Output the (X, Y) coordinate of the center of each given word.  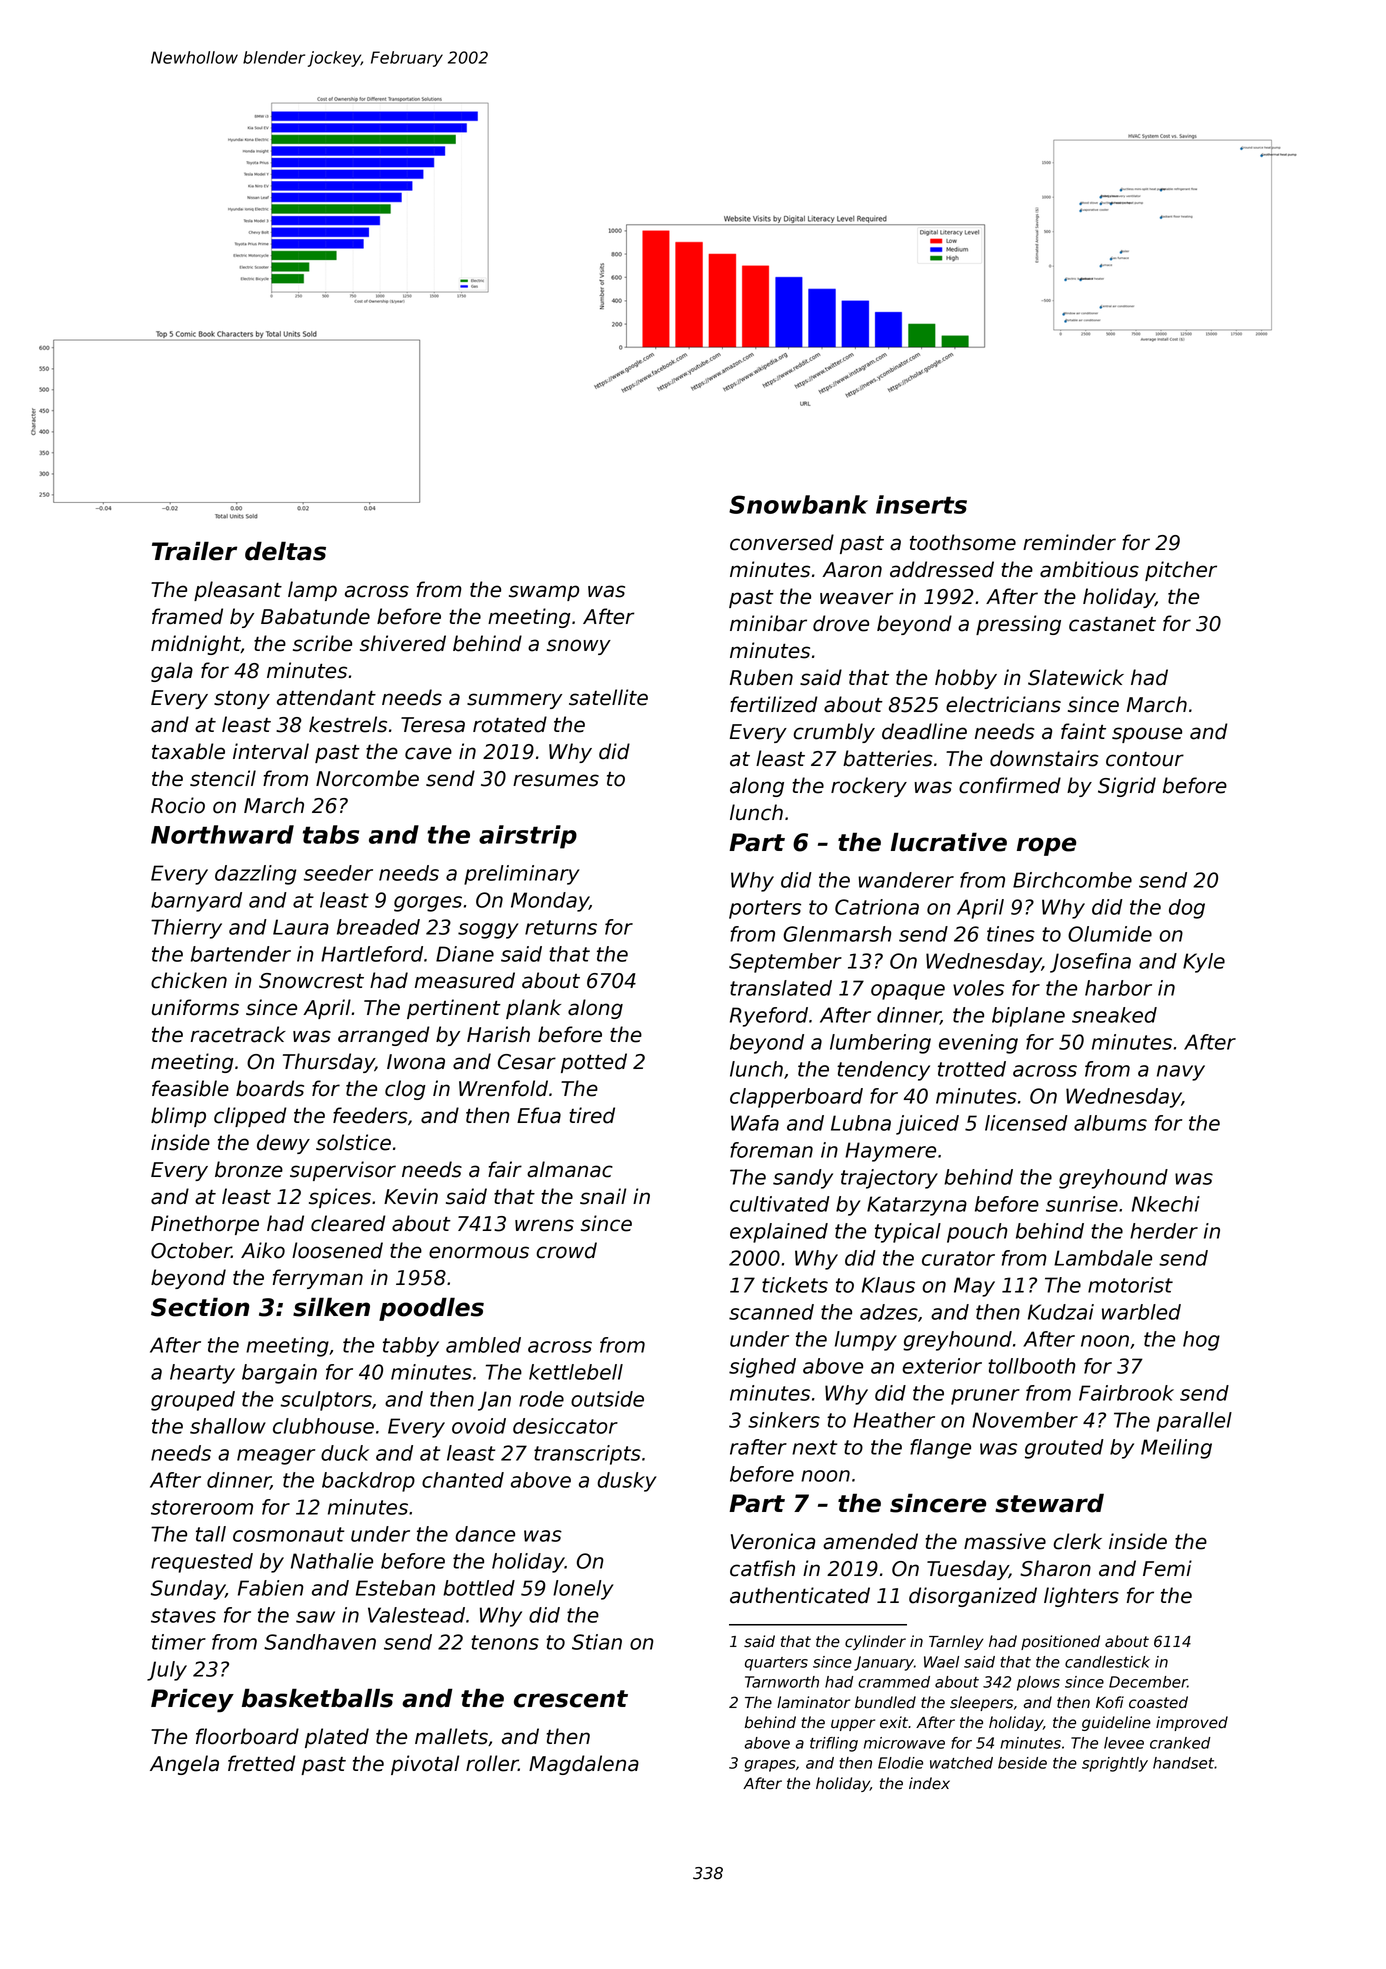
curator (958, 1258)
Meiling (1176, 1449)
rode (541, 1399)
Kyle (1204, 963)
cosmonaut (289, 1534)
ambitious (1089, 569)
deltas (285, 551)
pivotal (425, 1765)
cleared (348, 1223)
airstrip (528, 837)
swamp (544, 593)
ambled (483, 1345)
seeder (338, 873)
